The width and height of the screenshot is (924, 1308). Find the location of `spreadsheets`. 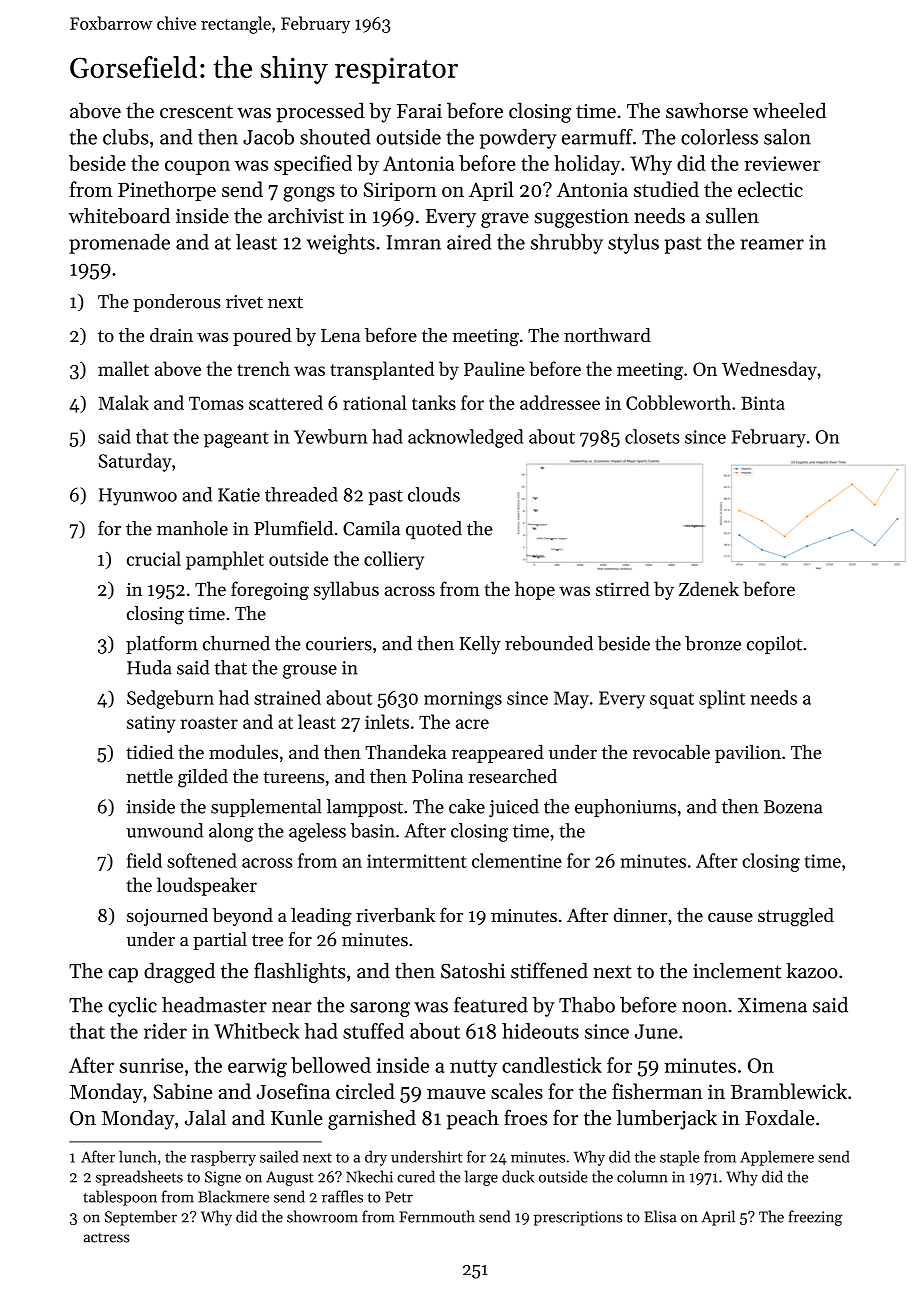

spreadsheets is located at coordinates (139, 1178).
